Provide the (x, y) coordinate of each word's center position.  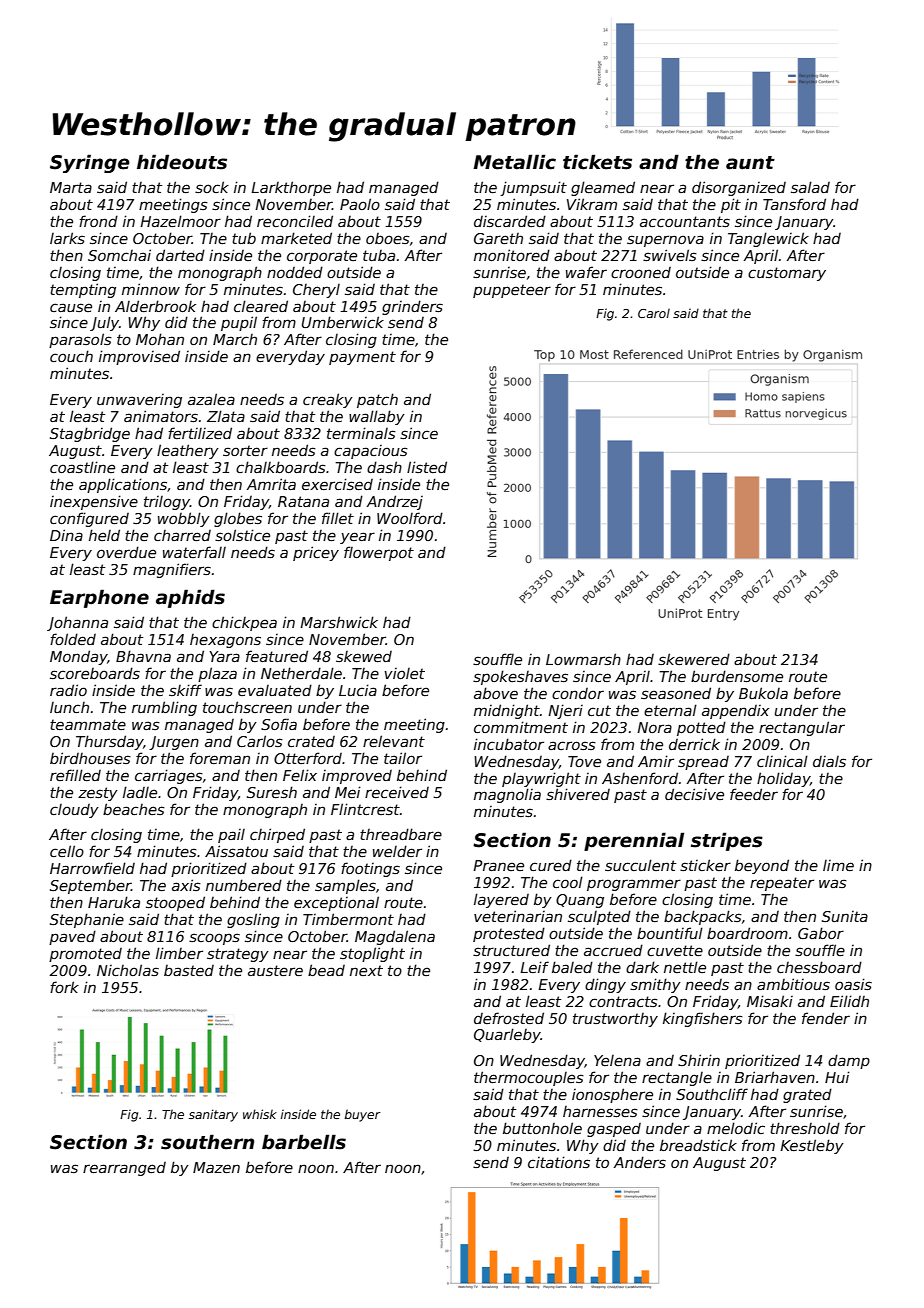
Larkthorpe (291, 188)
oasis (853, 984)
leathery (188, 451)
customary (787, 274)
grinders (412, 307)
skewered (694, 659)
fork (64, 987)
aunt (750, 163)
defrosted (509, 1018)
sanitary (213, 1115)
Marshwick (339, 622)
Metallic (514, 162)
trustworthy (615, 1020)
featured (277, 656)
